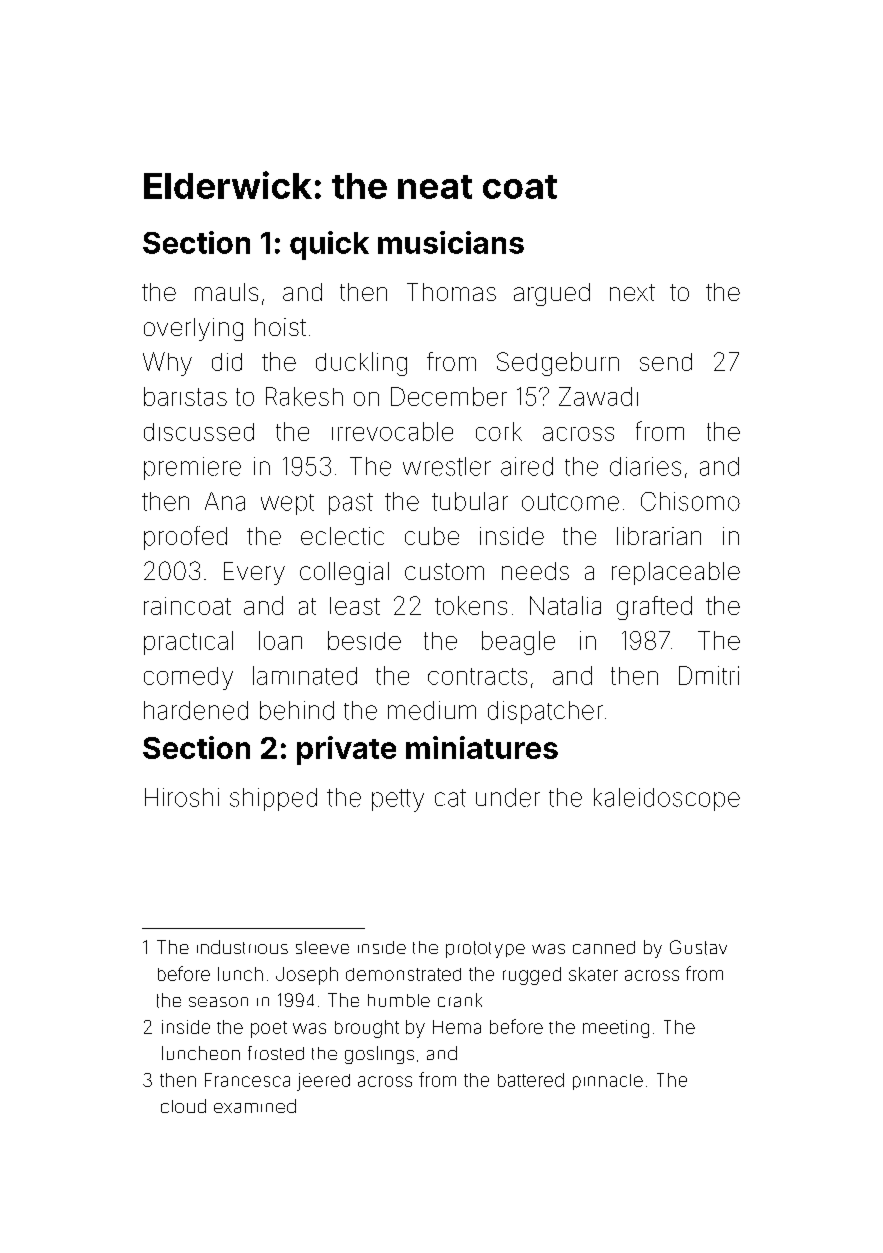 This screenshot has height=1253, width=883. Describe the element at coordinates (654, 608) in the screenshot. I see `grafted` at that location.
